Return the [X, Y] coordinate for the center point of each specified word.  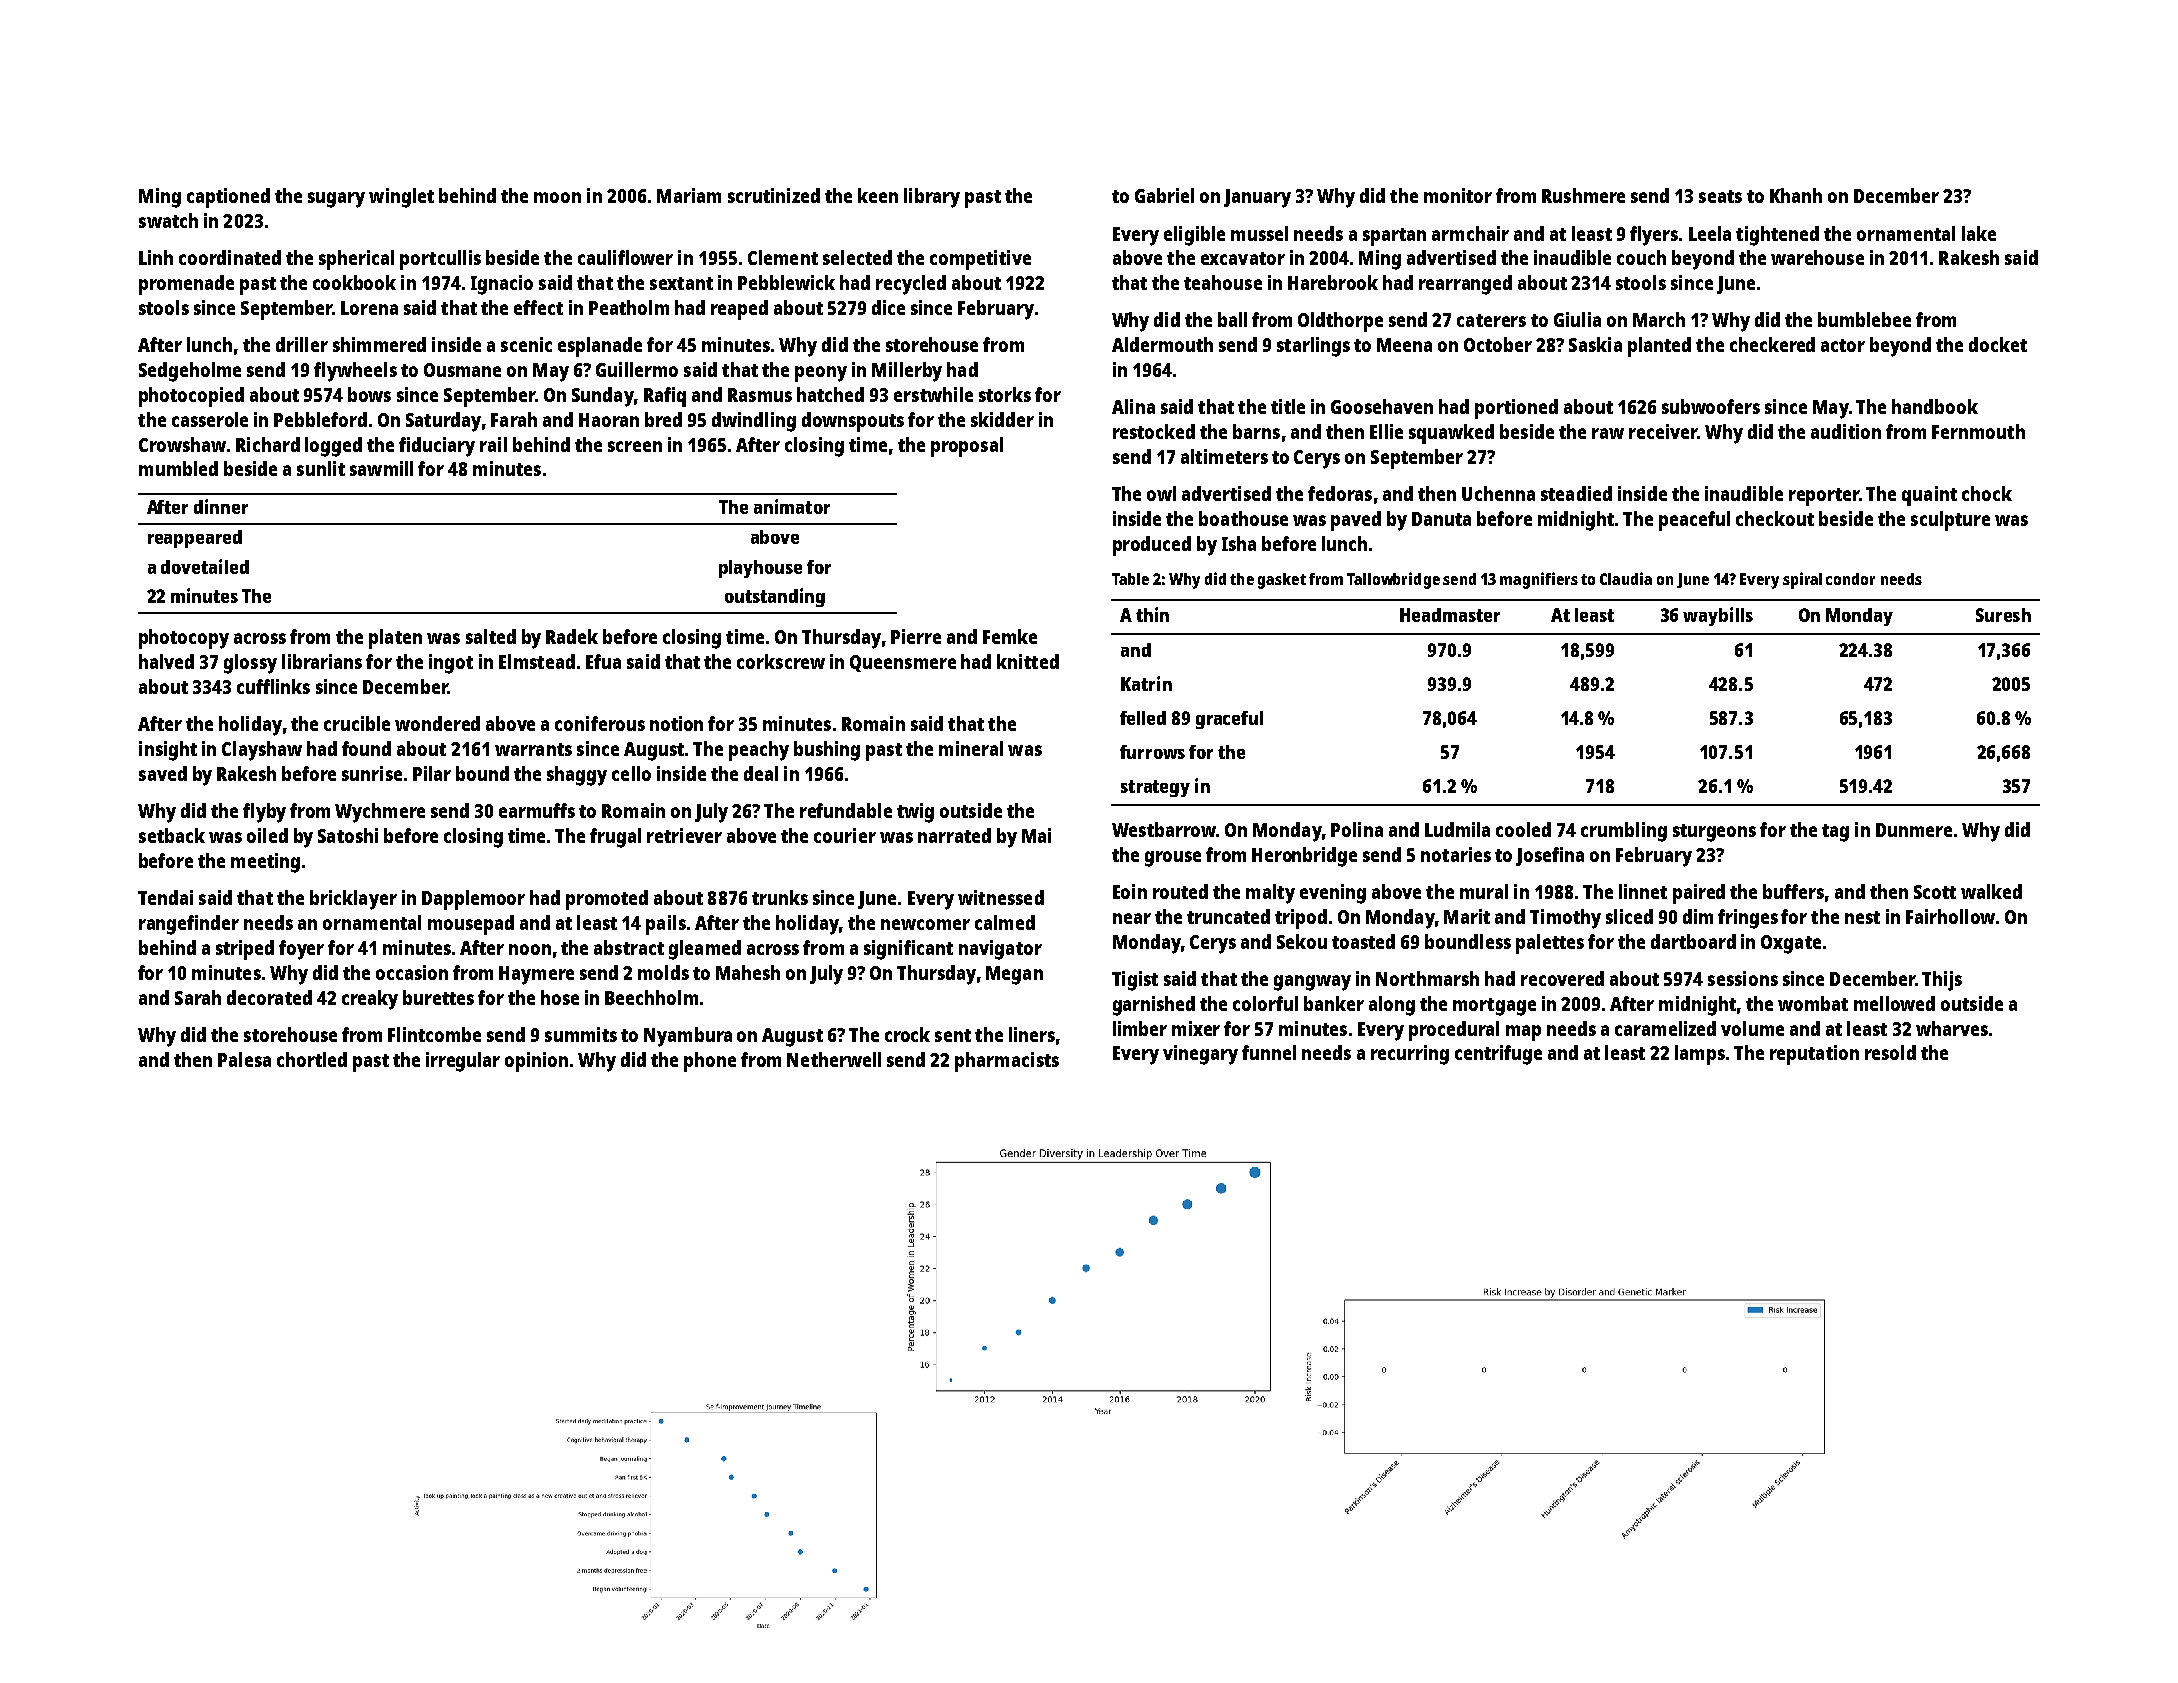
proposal [967, 447]
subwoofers [1711, 406]
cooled [1523, 829]
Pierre [916, 636]
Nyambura [688, 1037]
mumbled [178, 468]
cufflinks [273, 686]
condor [1850, 579]
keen [878, 195]
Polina [1357, 829]
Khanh [1796, 195]
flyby [264, 813]
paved [1356, 521]
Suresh [2003, 615]
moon [557, 197]
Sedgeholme [190, 372]
